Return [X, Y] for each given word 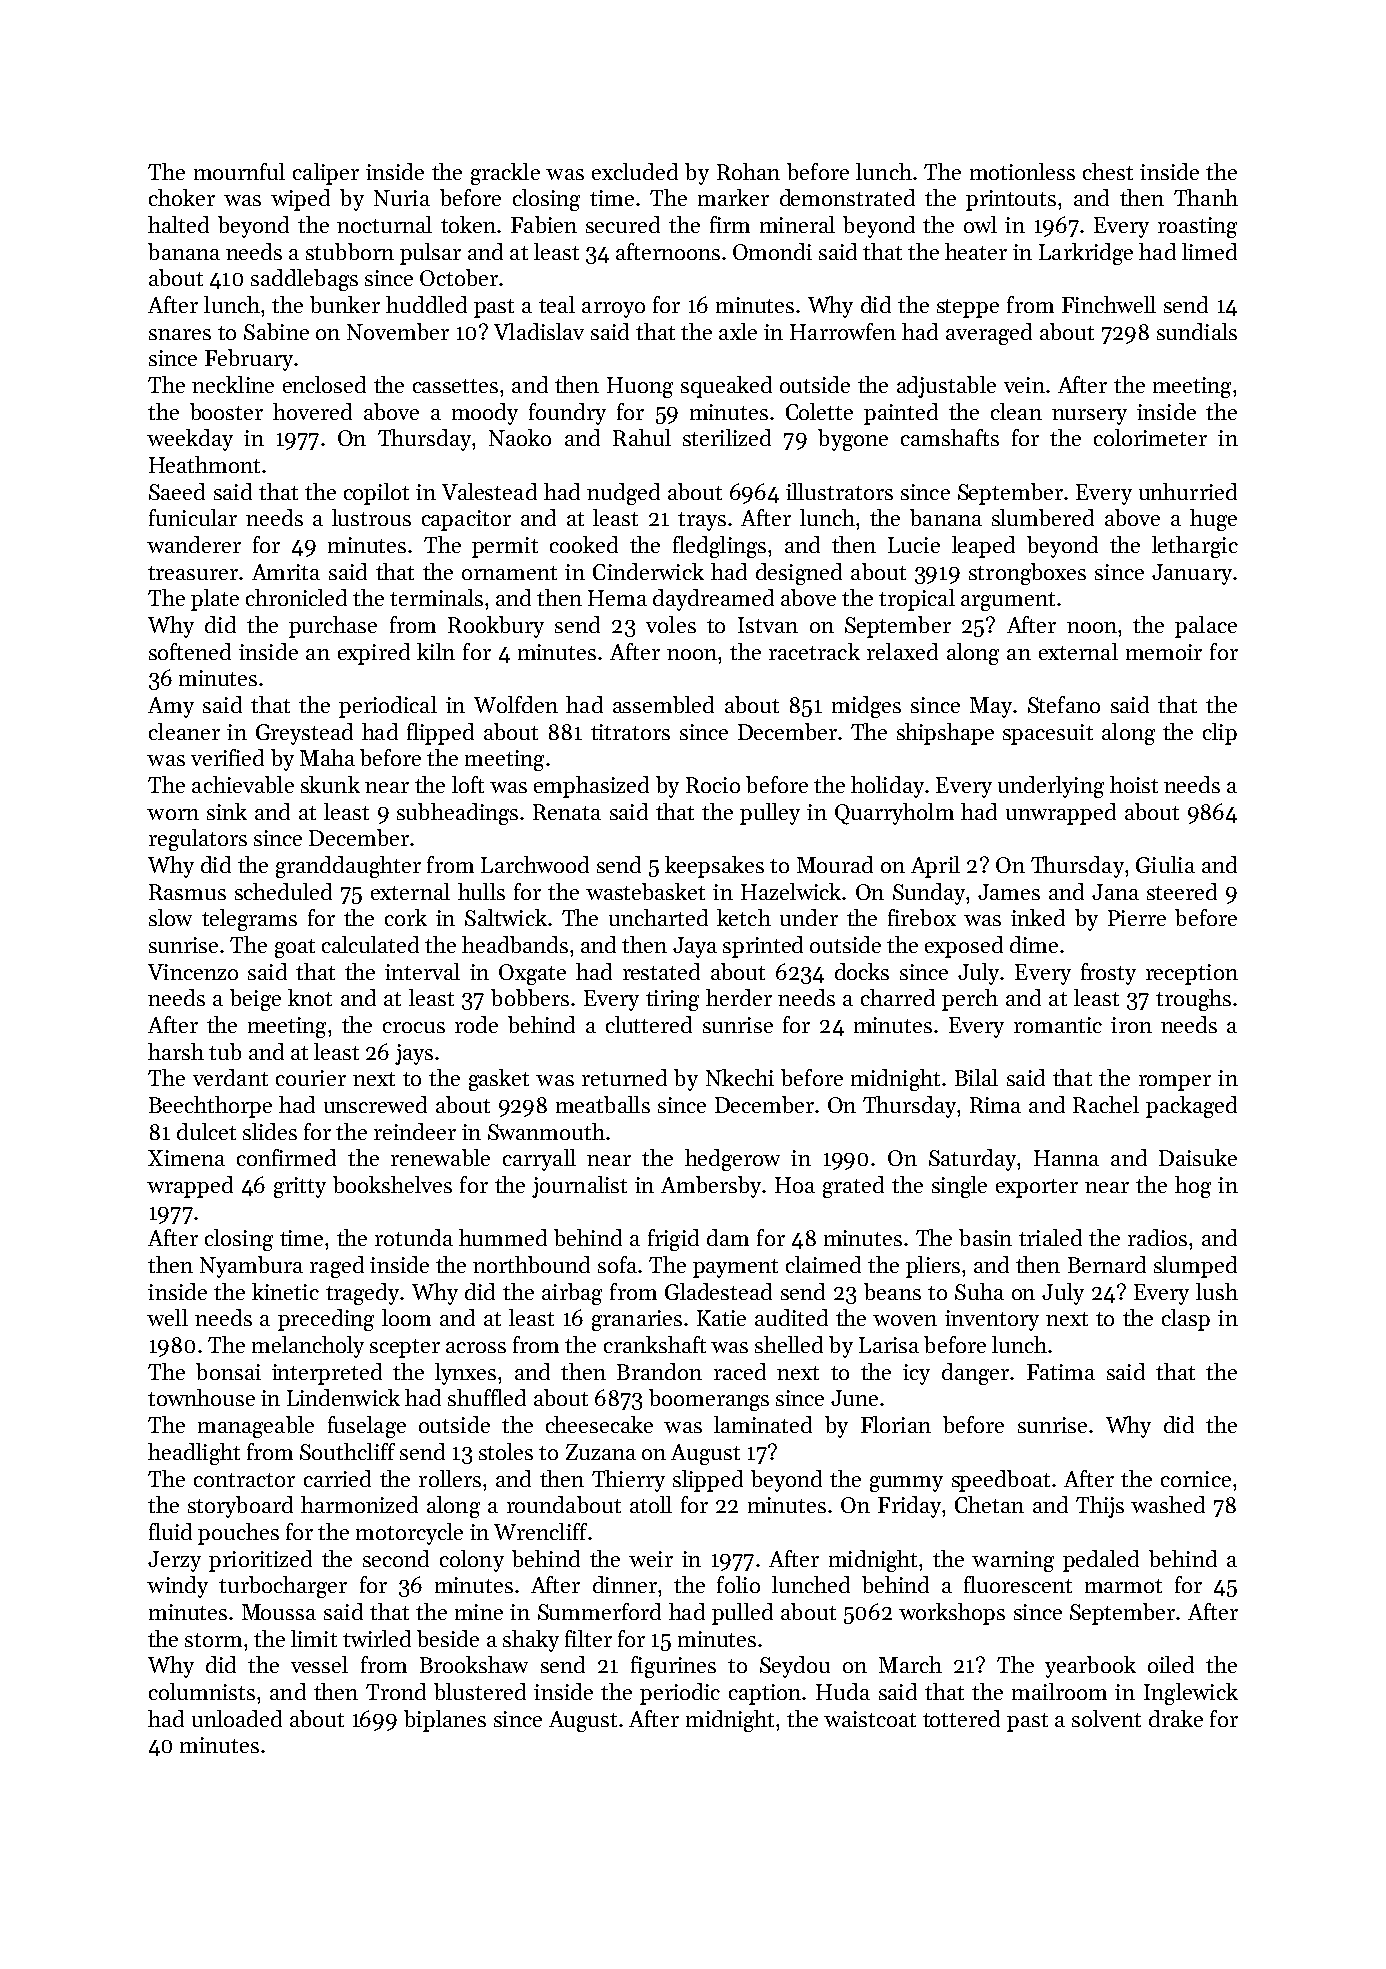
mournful [239, 171]
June [854, 1398]
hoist [1134, 784]
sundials [1197, 331]
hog [1193, 1187]
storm [213, 1640]
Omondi [772, 251]
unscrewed [375, 1104]
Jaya [695, 947]
